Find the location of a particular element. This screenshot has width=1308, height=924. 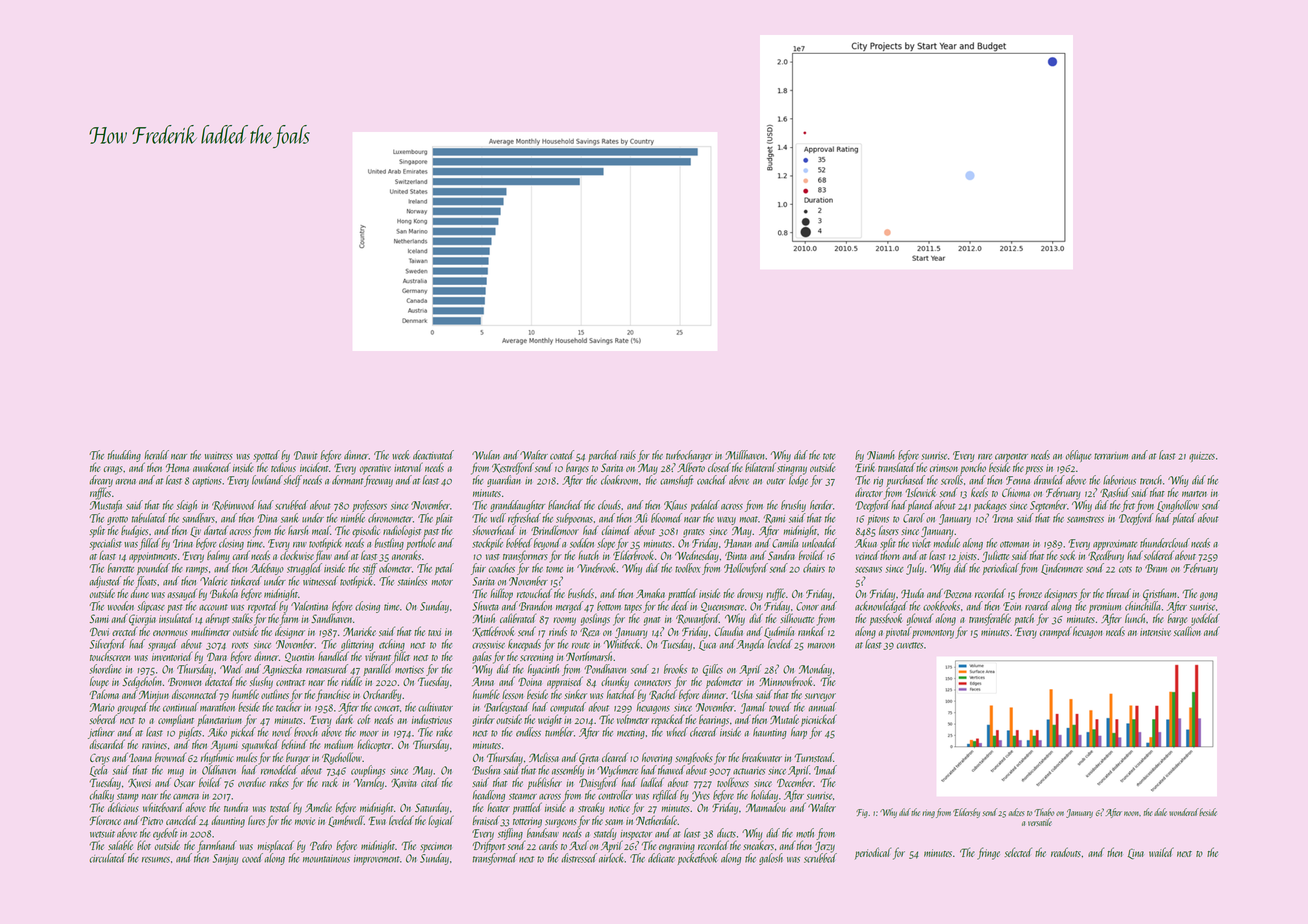

herald is located at coordinates (156, 455).
